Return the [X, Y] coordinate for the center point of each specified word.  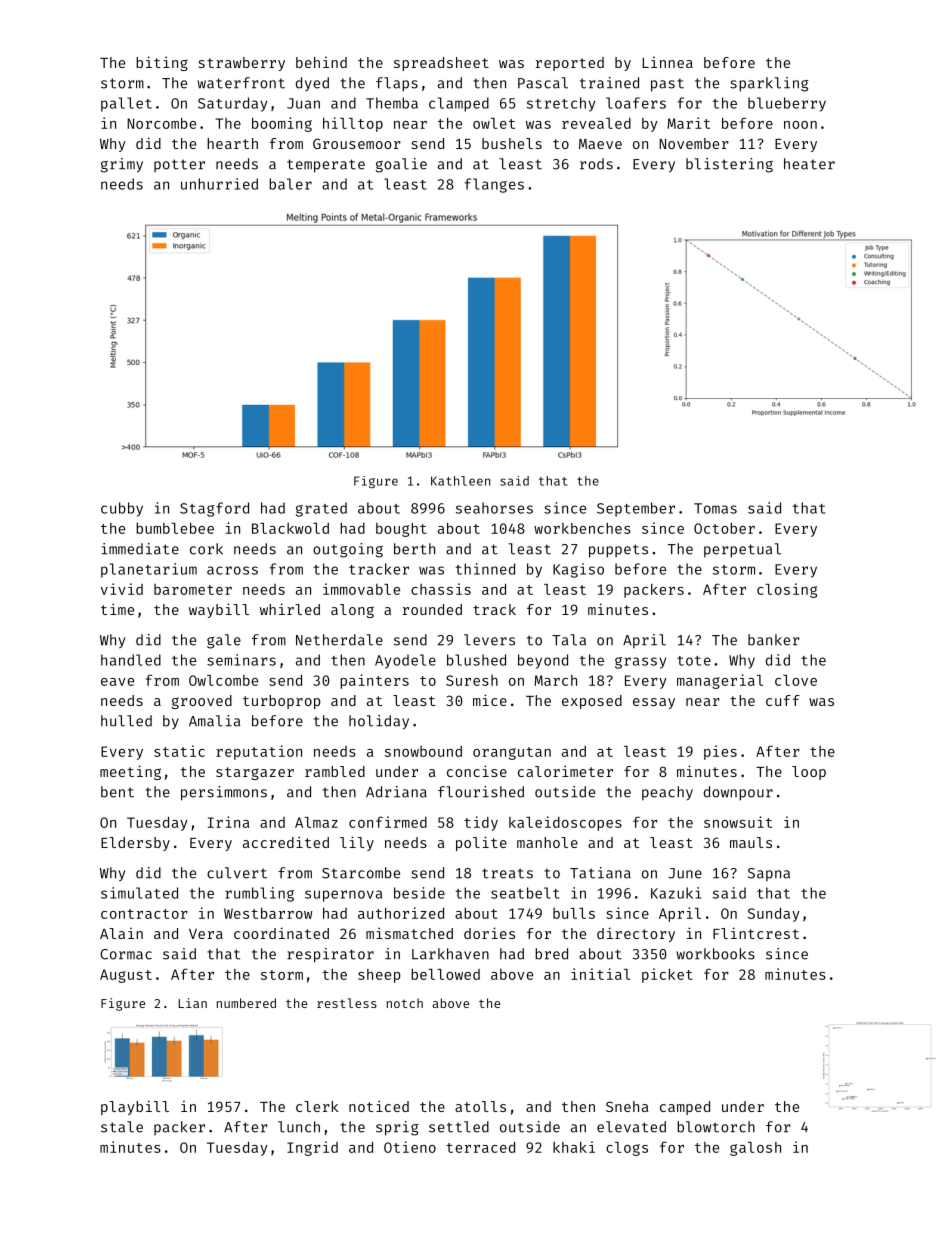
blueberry [787, 104]
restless [347, 1003]
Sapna [769, 875]
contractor [144, 914]
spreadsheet [441, 64]
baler [290, 184]
